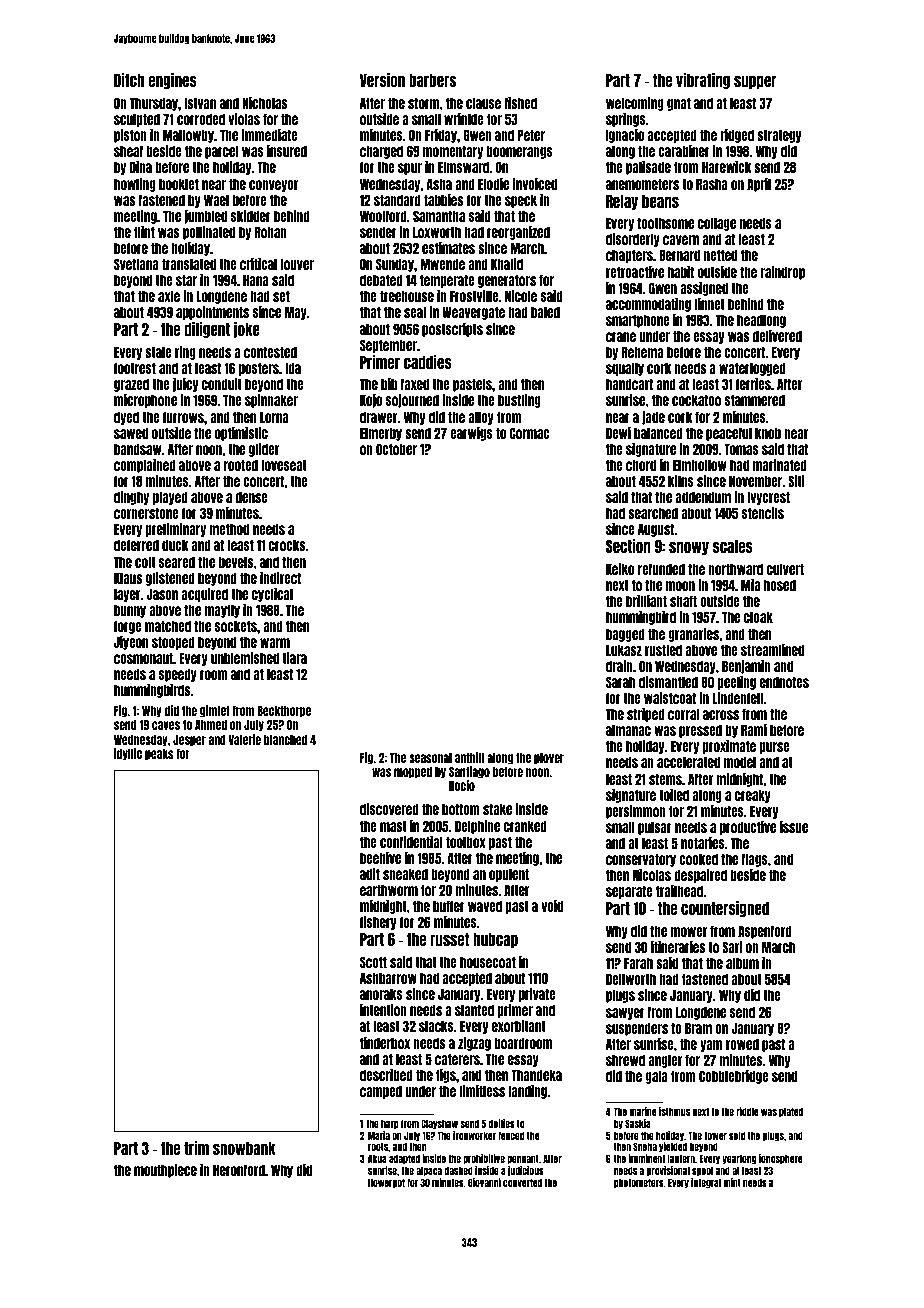  Describe the element at coordinates (128, 754) in the document. I see `idyllic` at that location.
